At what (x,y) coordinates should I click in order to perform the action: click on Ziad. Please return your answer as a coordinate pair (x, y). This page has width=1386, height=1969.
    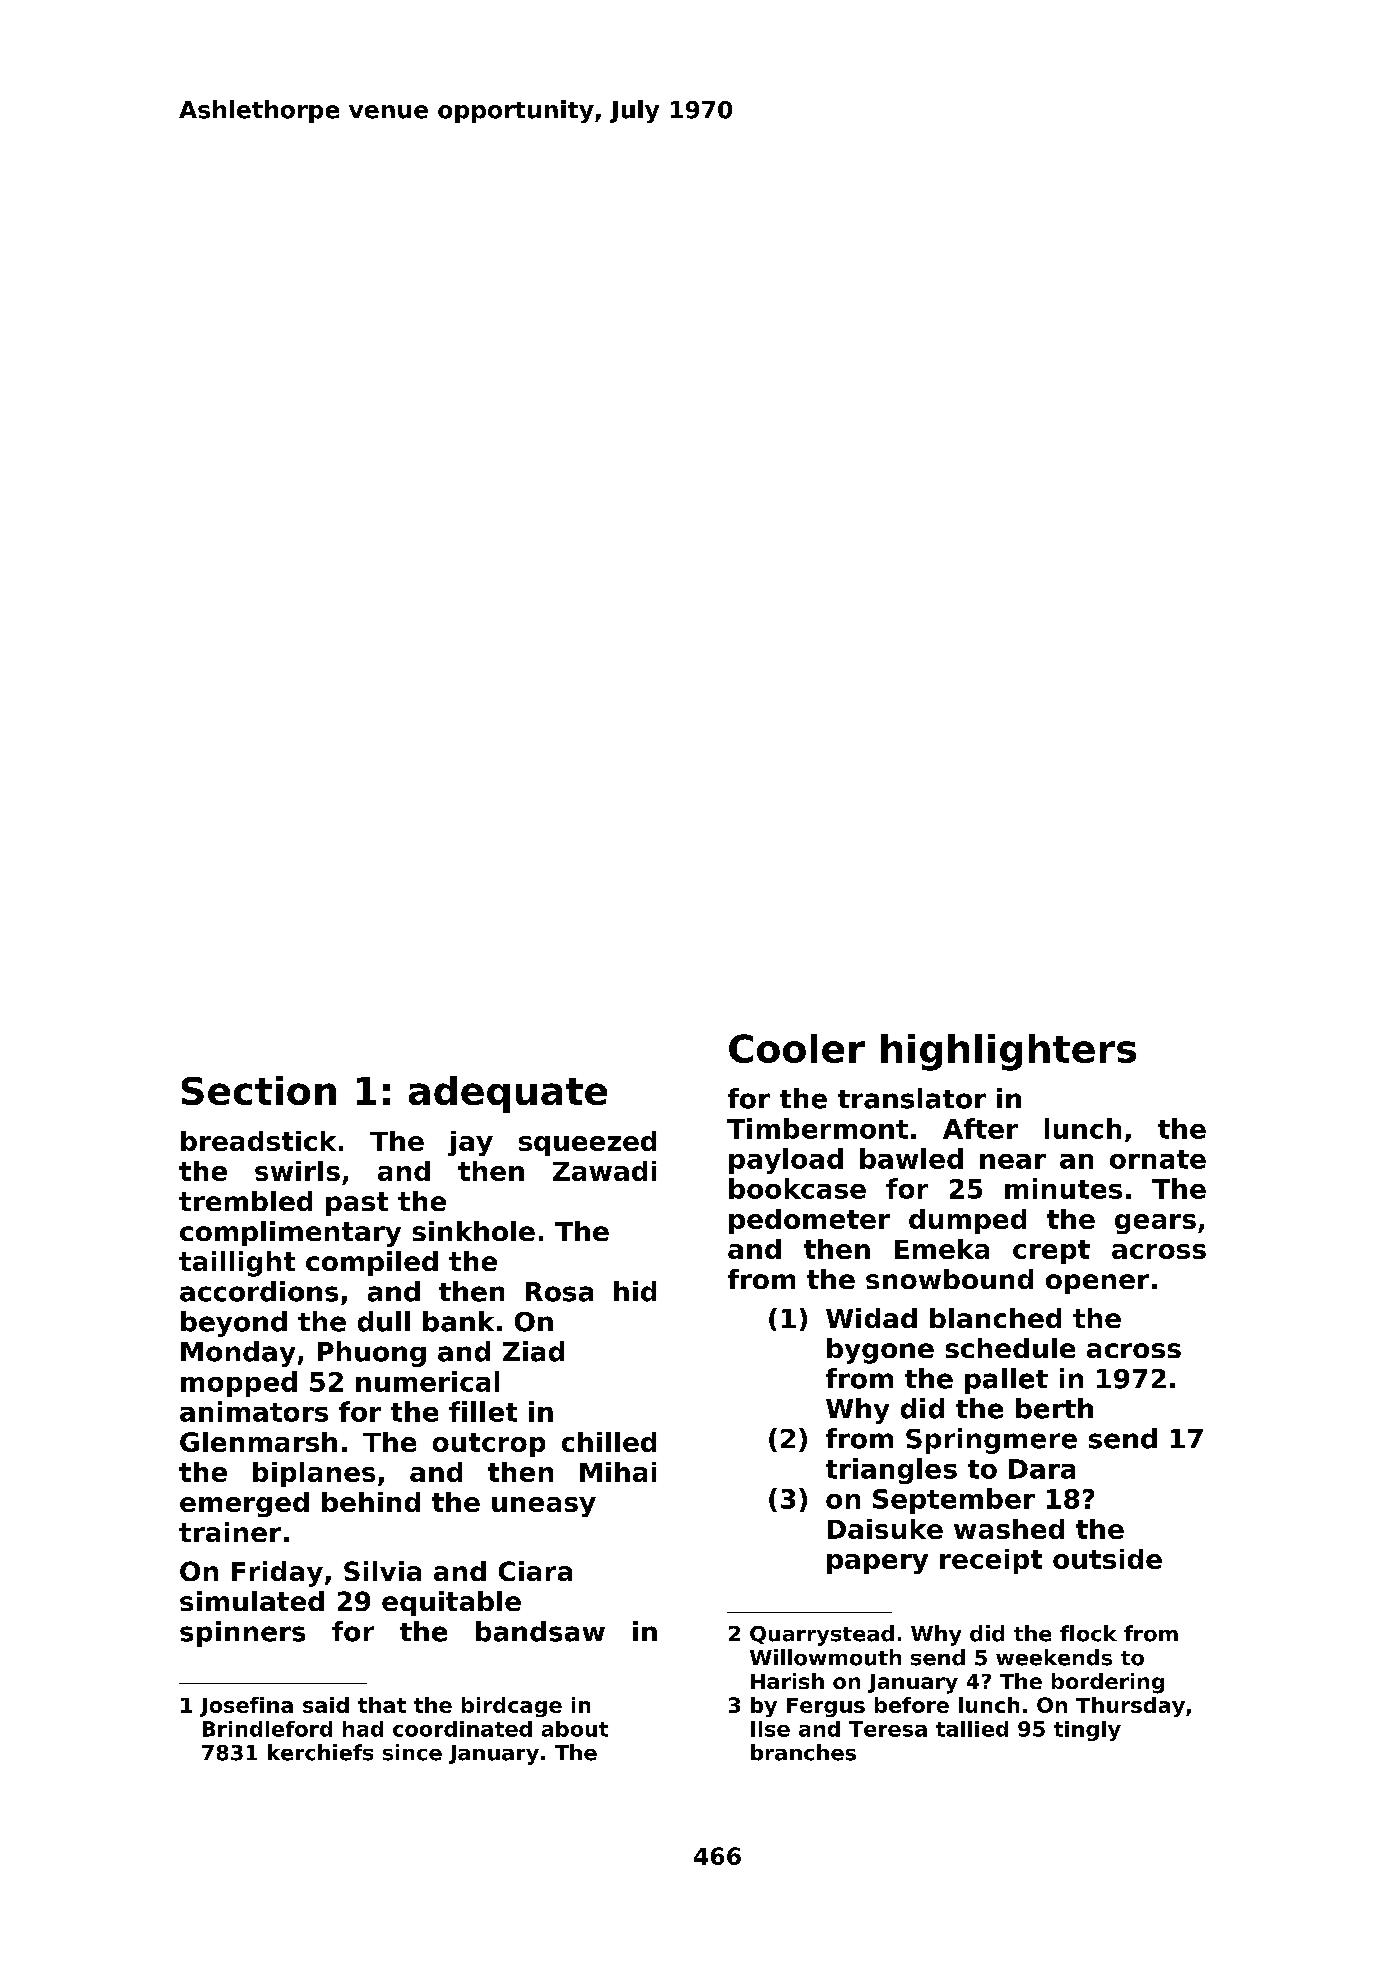
    Looking at the image, I should click on (533, 1351).
